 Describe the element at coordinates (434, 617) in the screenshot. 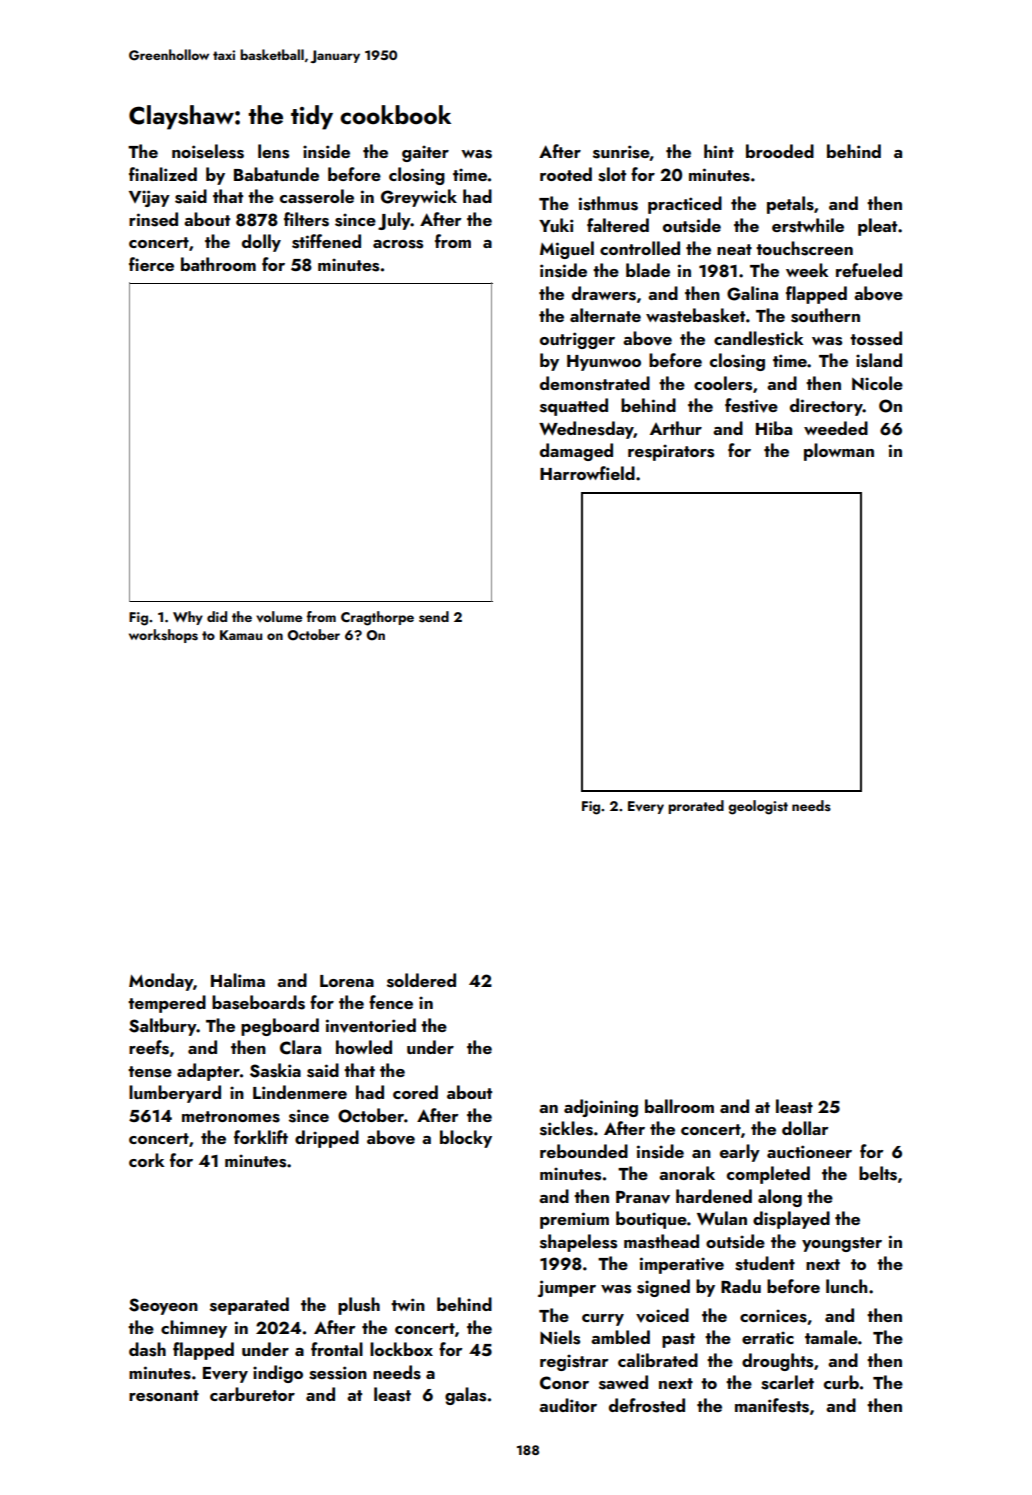

I see `send` at that location.
